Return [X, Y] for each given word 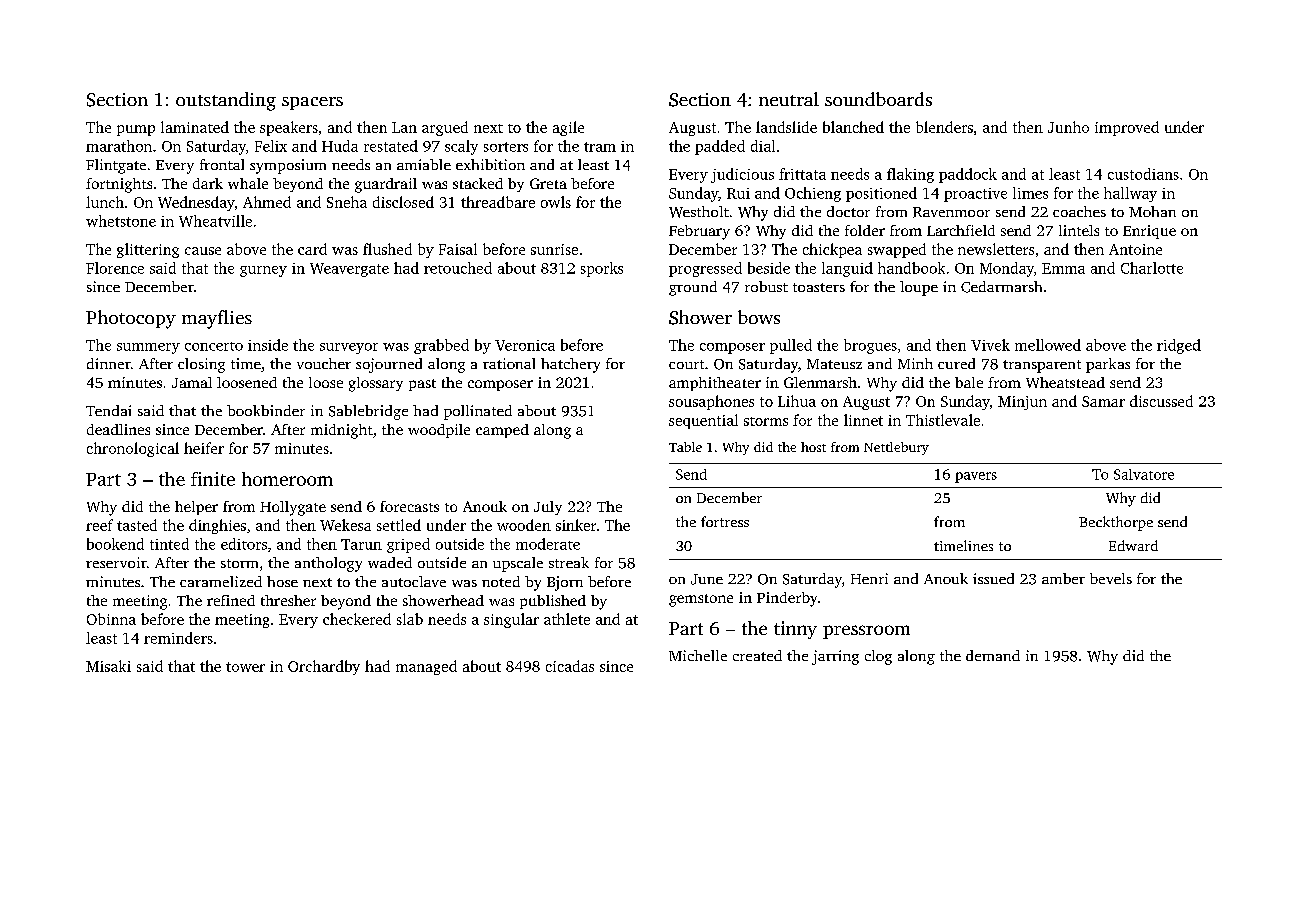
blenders [944, 127]
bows [759, 317]
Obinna [111, 619]
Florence [115, 268]
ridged [1179, 346]
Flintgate [116, 166]
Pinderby [787, 599]
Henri [869, 578]
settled [399, 525]
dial [763, 146]
